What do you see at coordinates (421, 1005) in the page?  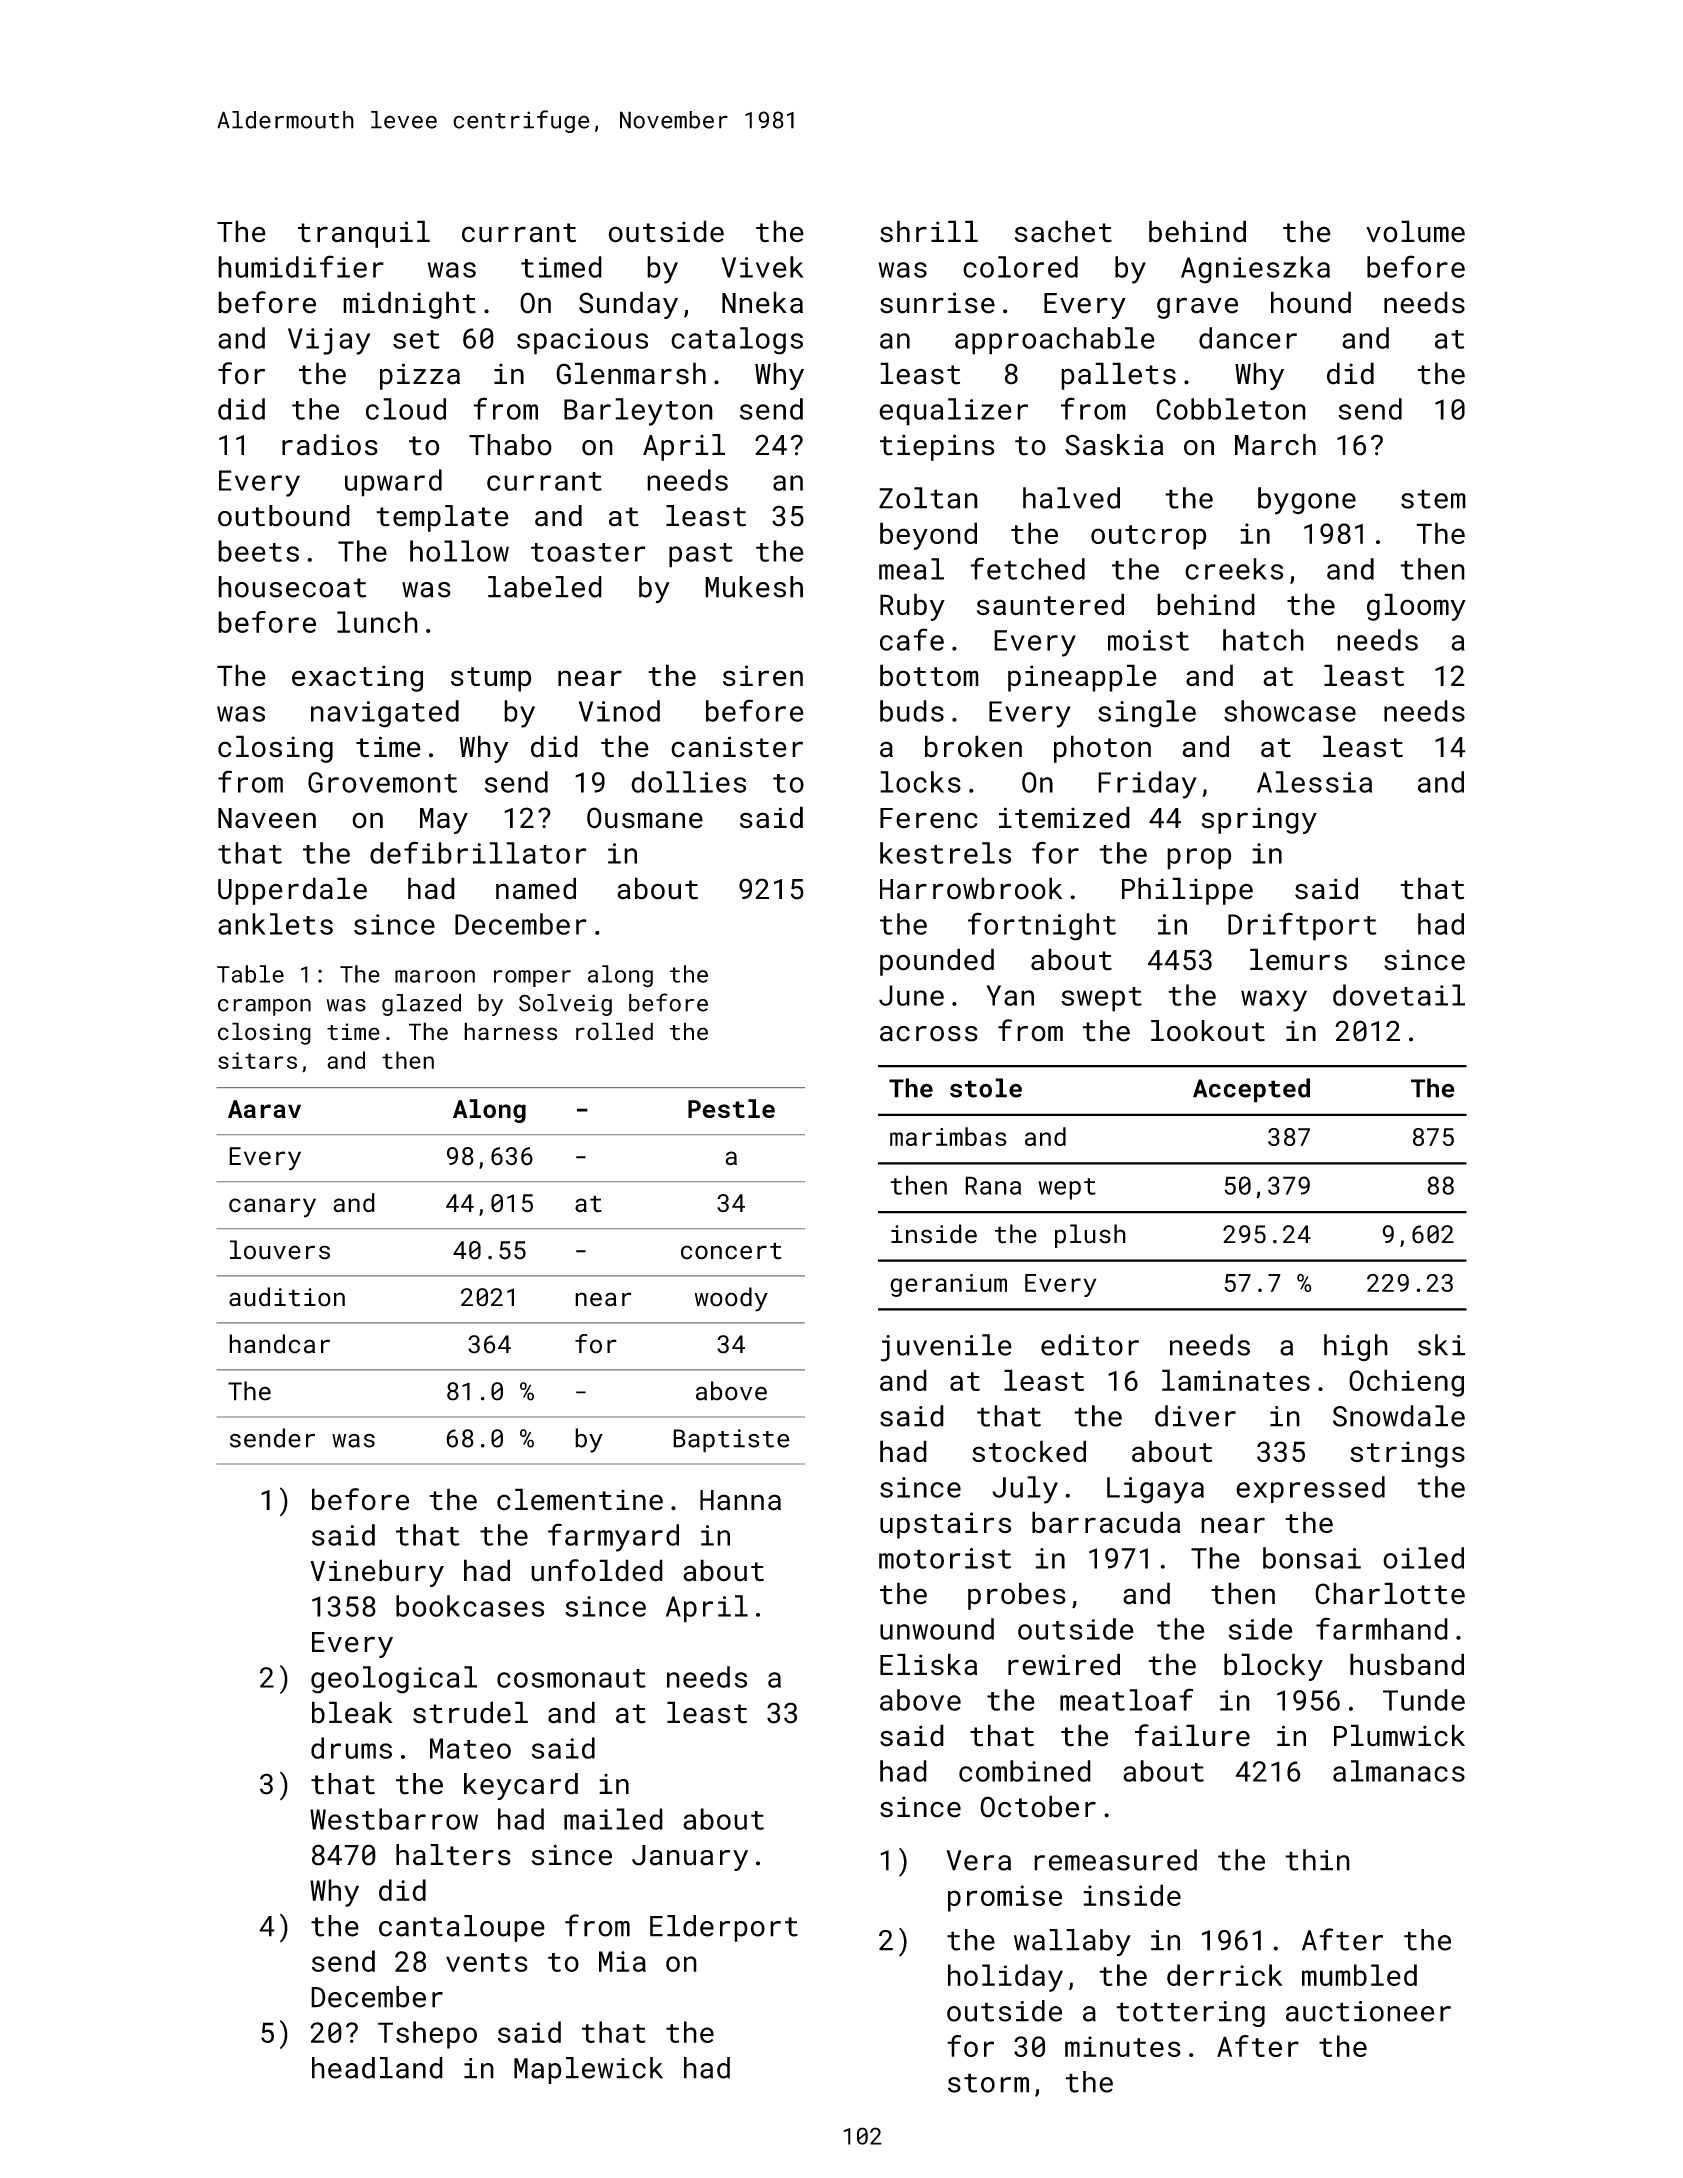 I see `glazed` at bounding box center [421, 1005].
